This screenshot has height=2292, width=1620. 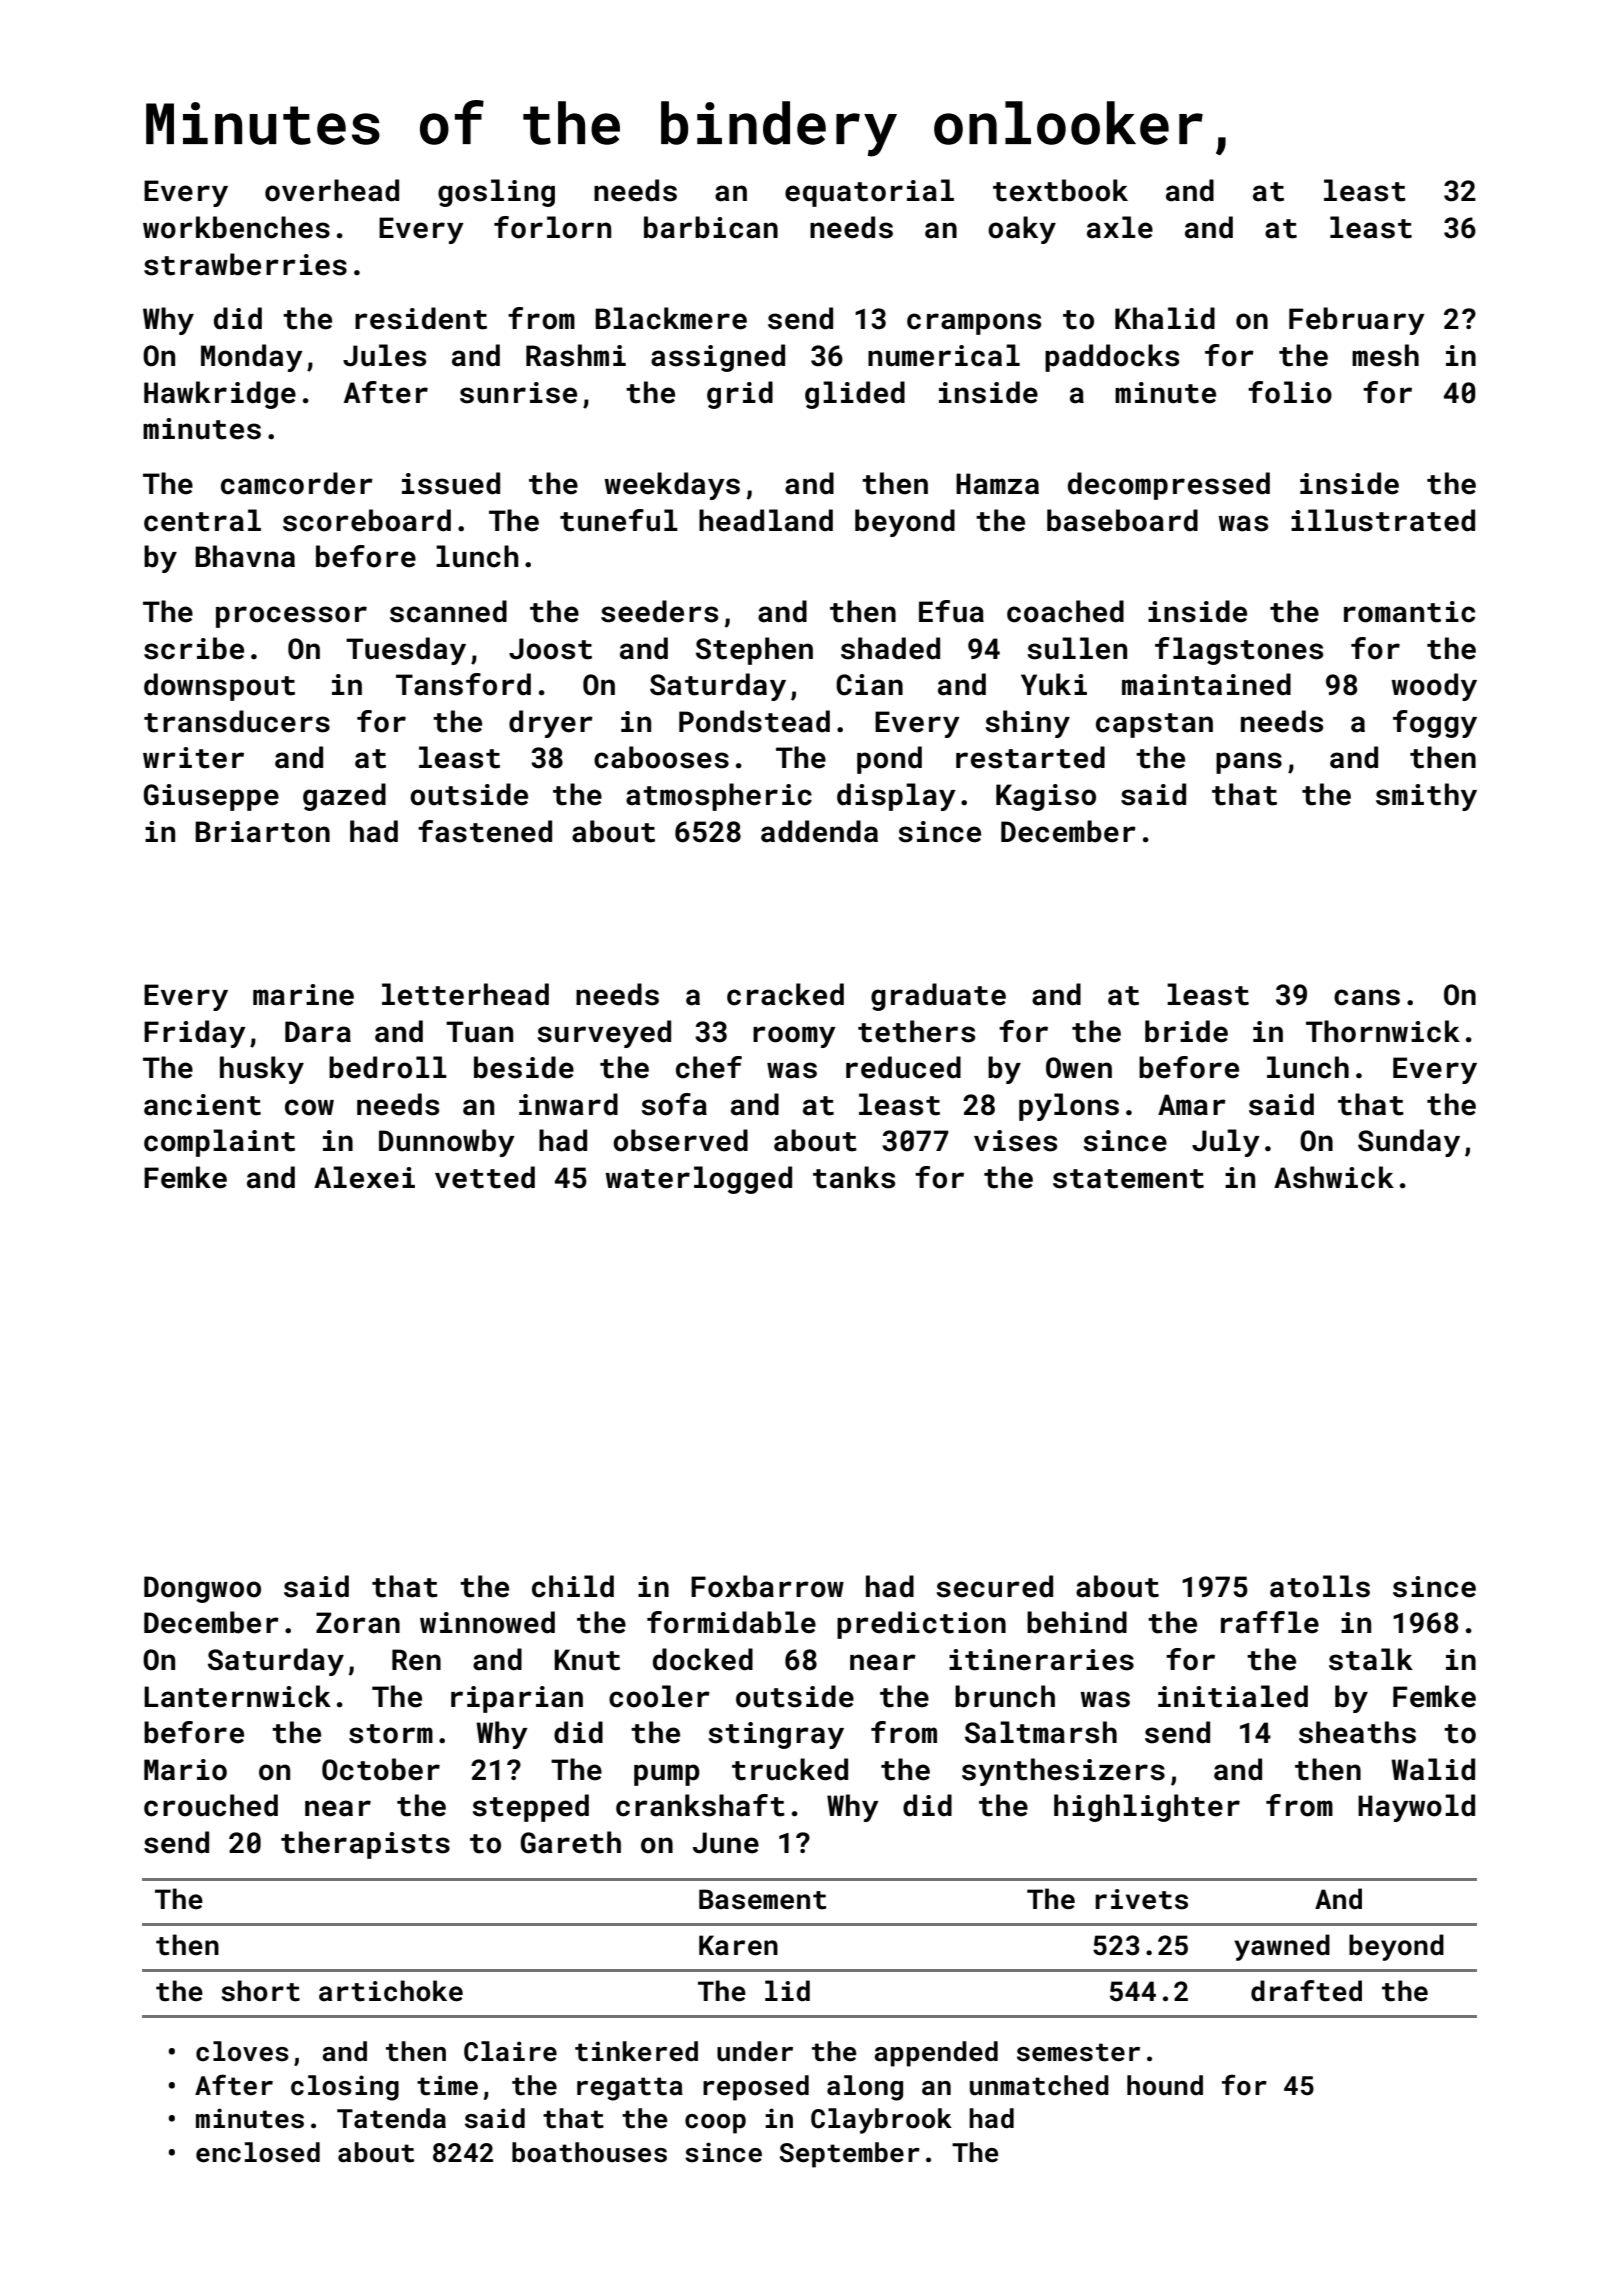 I want to click on illustrated, so click(x=1383, y=520).
